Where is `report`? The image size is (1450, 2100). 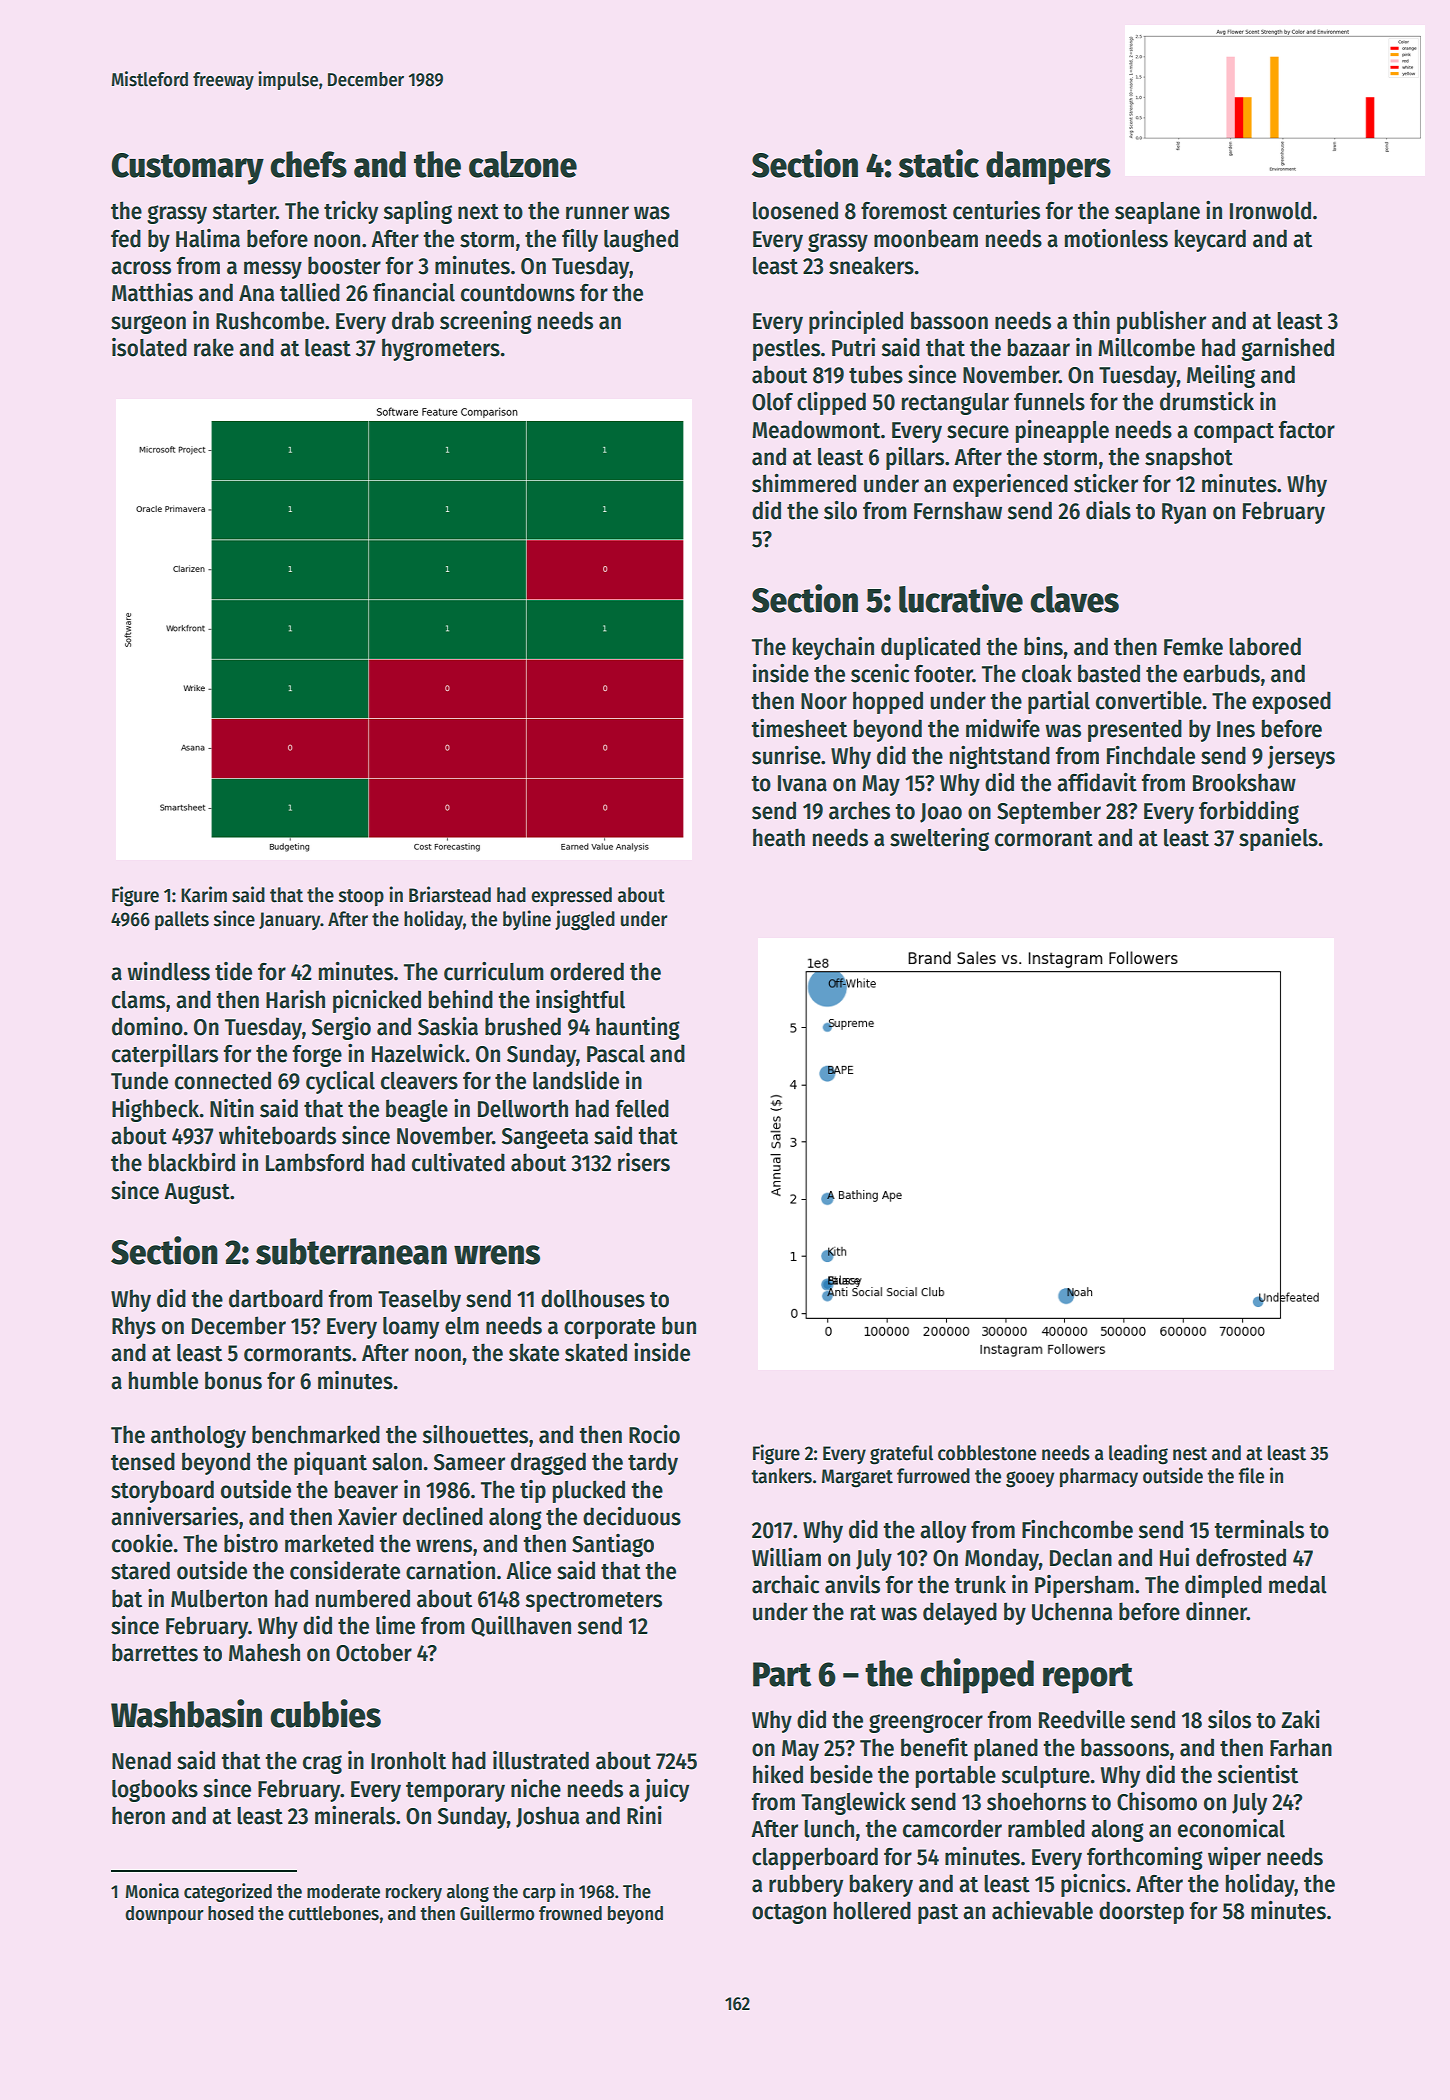
report is located at coordinates (1088, 1678).
